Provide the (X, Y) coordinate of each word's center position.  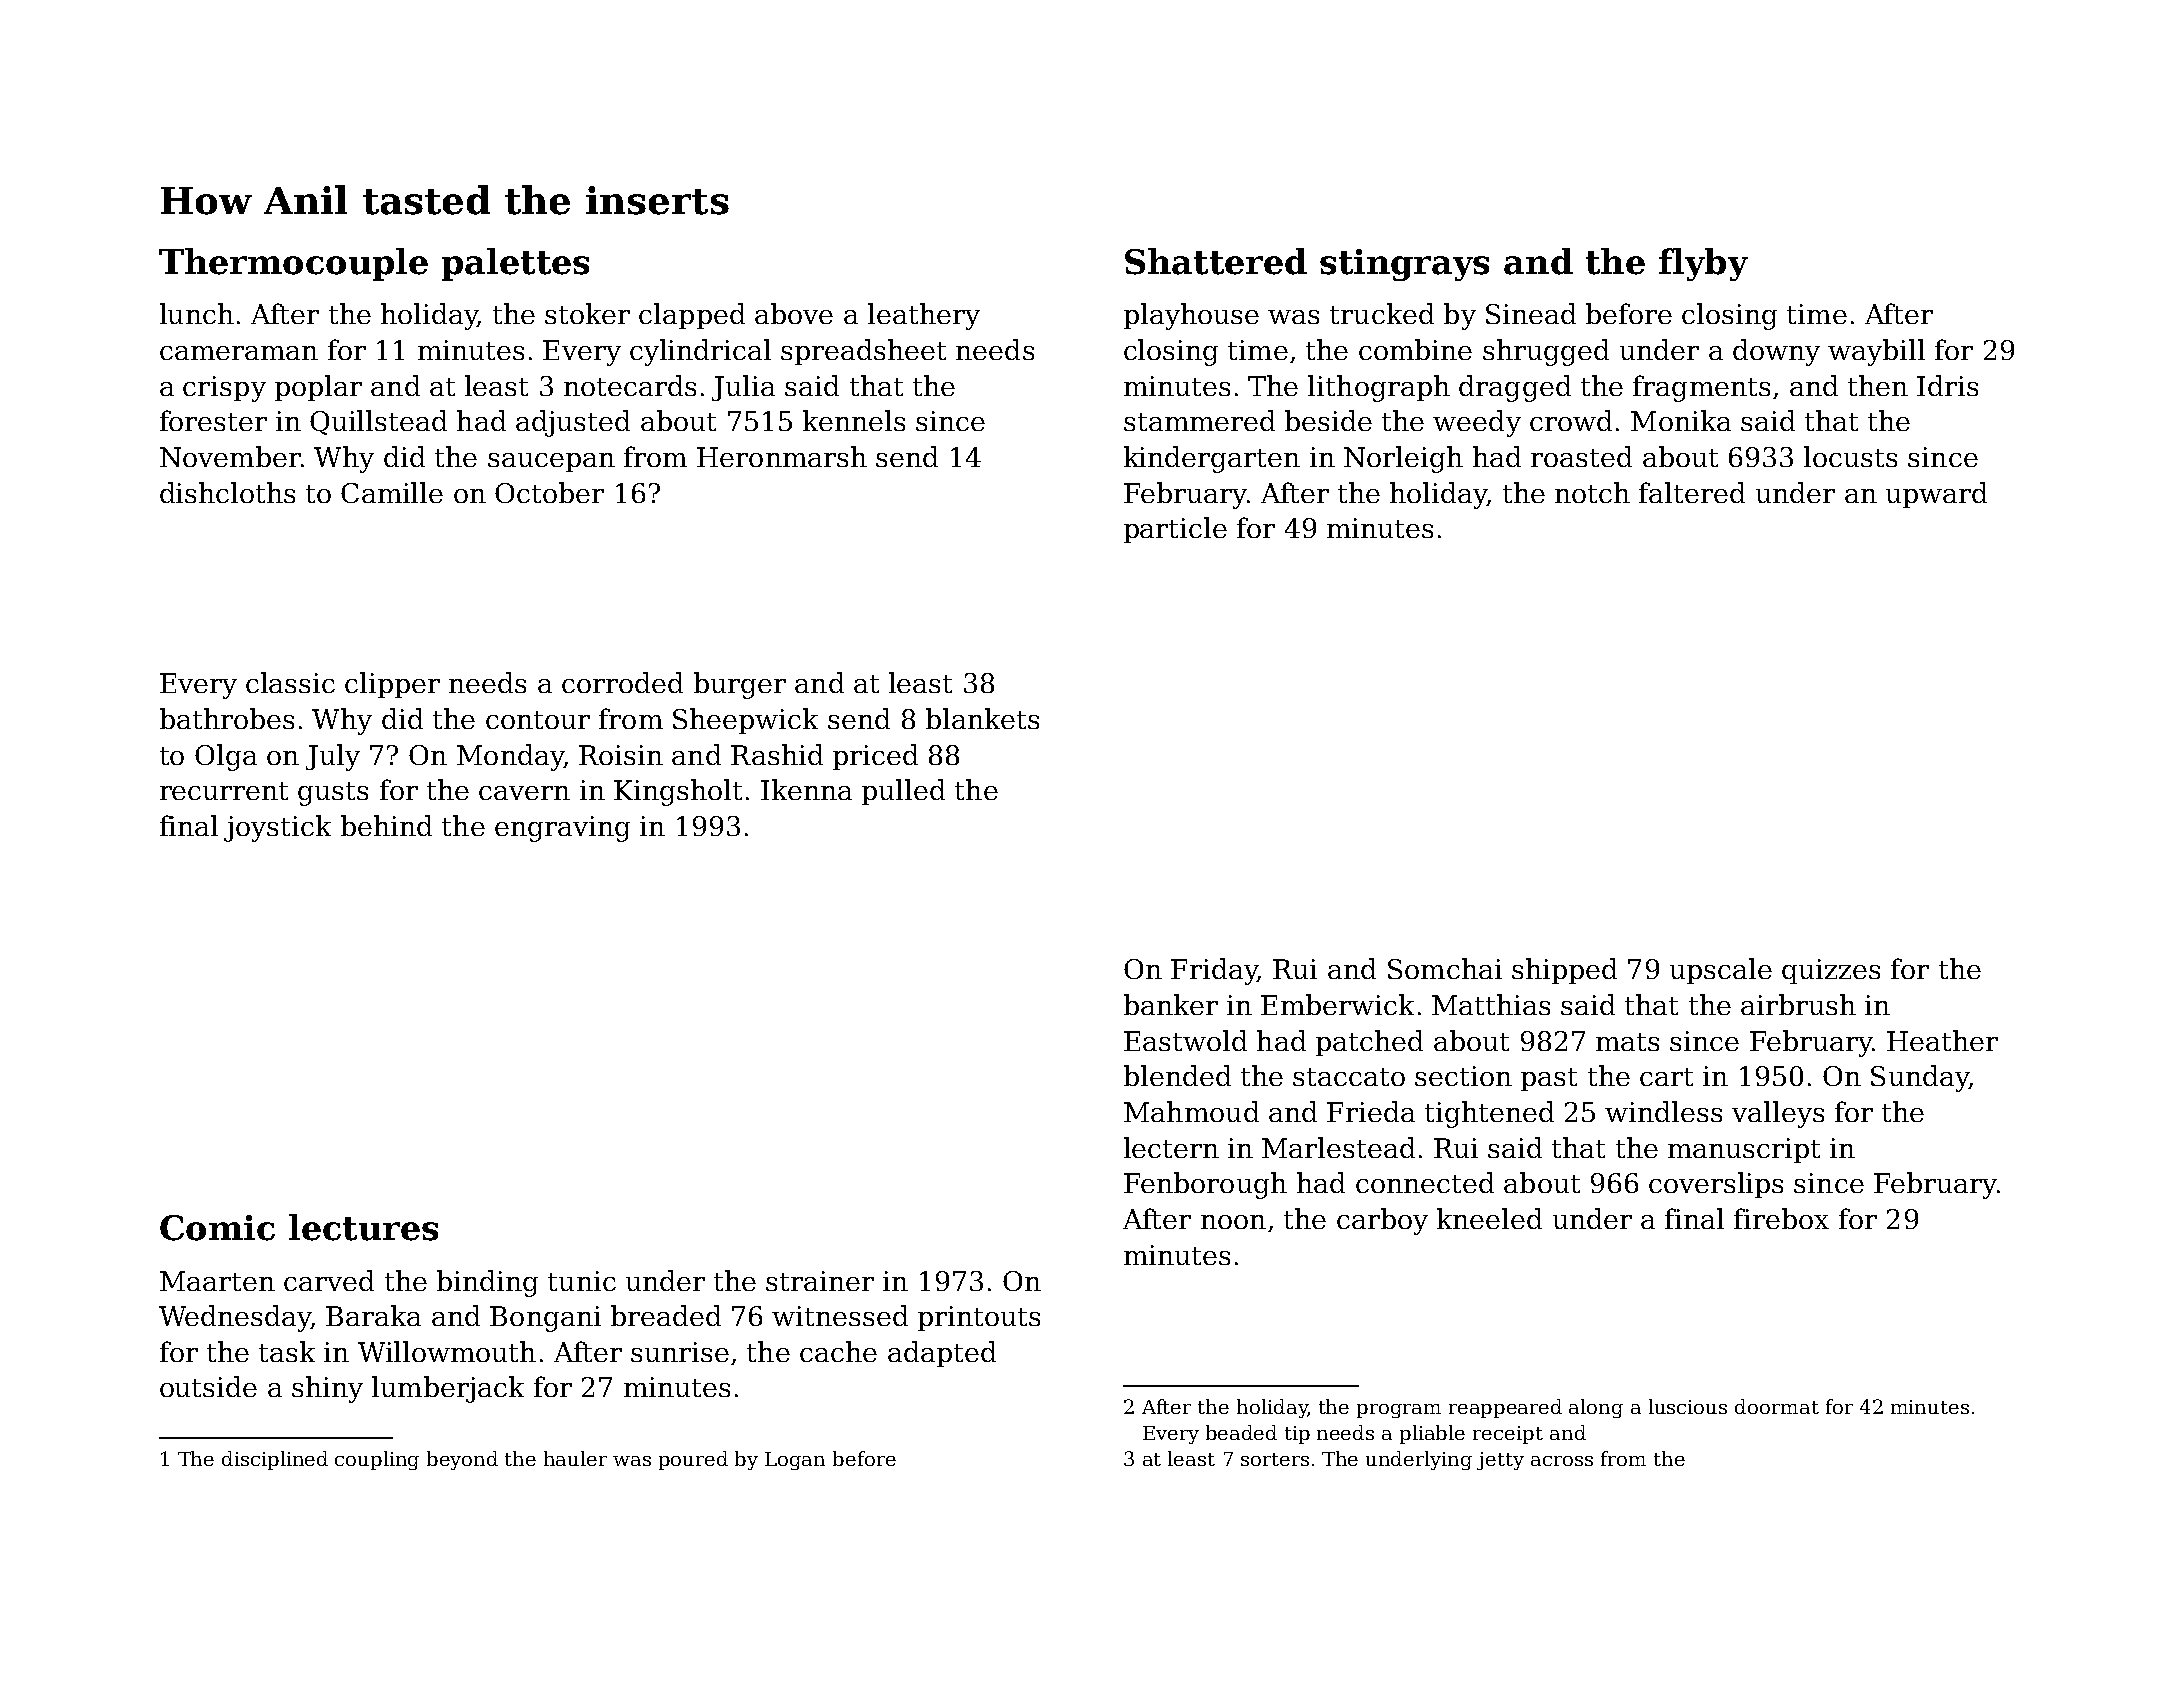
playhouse (1191, 316)
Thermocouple (293, 264)
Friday (1214, 971)
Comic (217, 1228)
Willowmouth (447, 1351)
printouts (979, 1318)
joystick (277, 828)
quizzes (1831, 971)
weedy (1477, 423)
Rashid (777, 754)
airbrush (1798, 1004)
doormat (1777, 1406)
